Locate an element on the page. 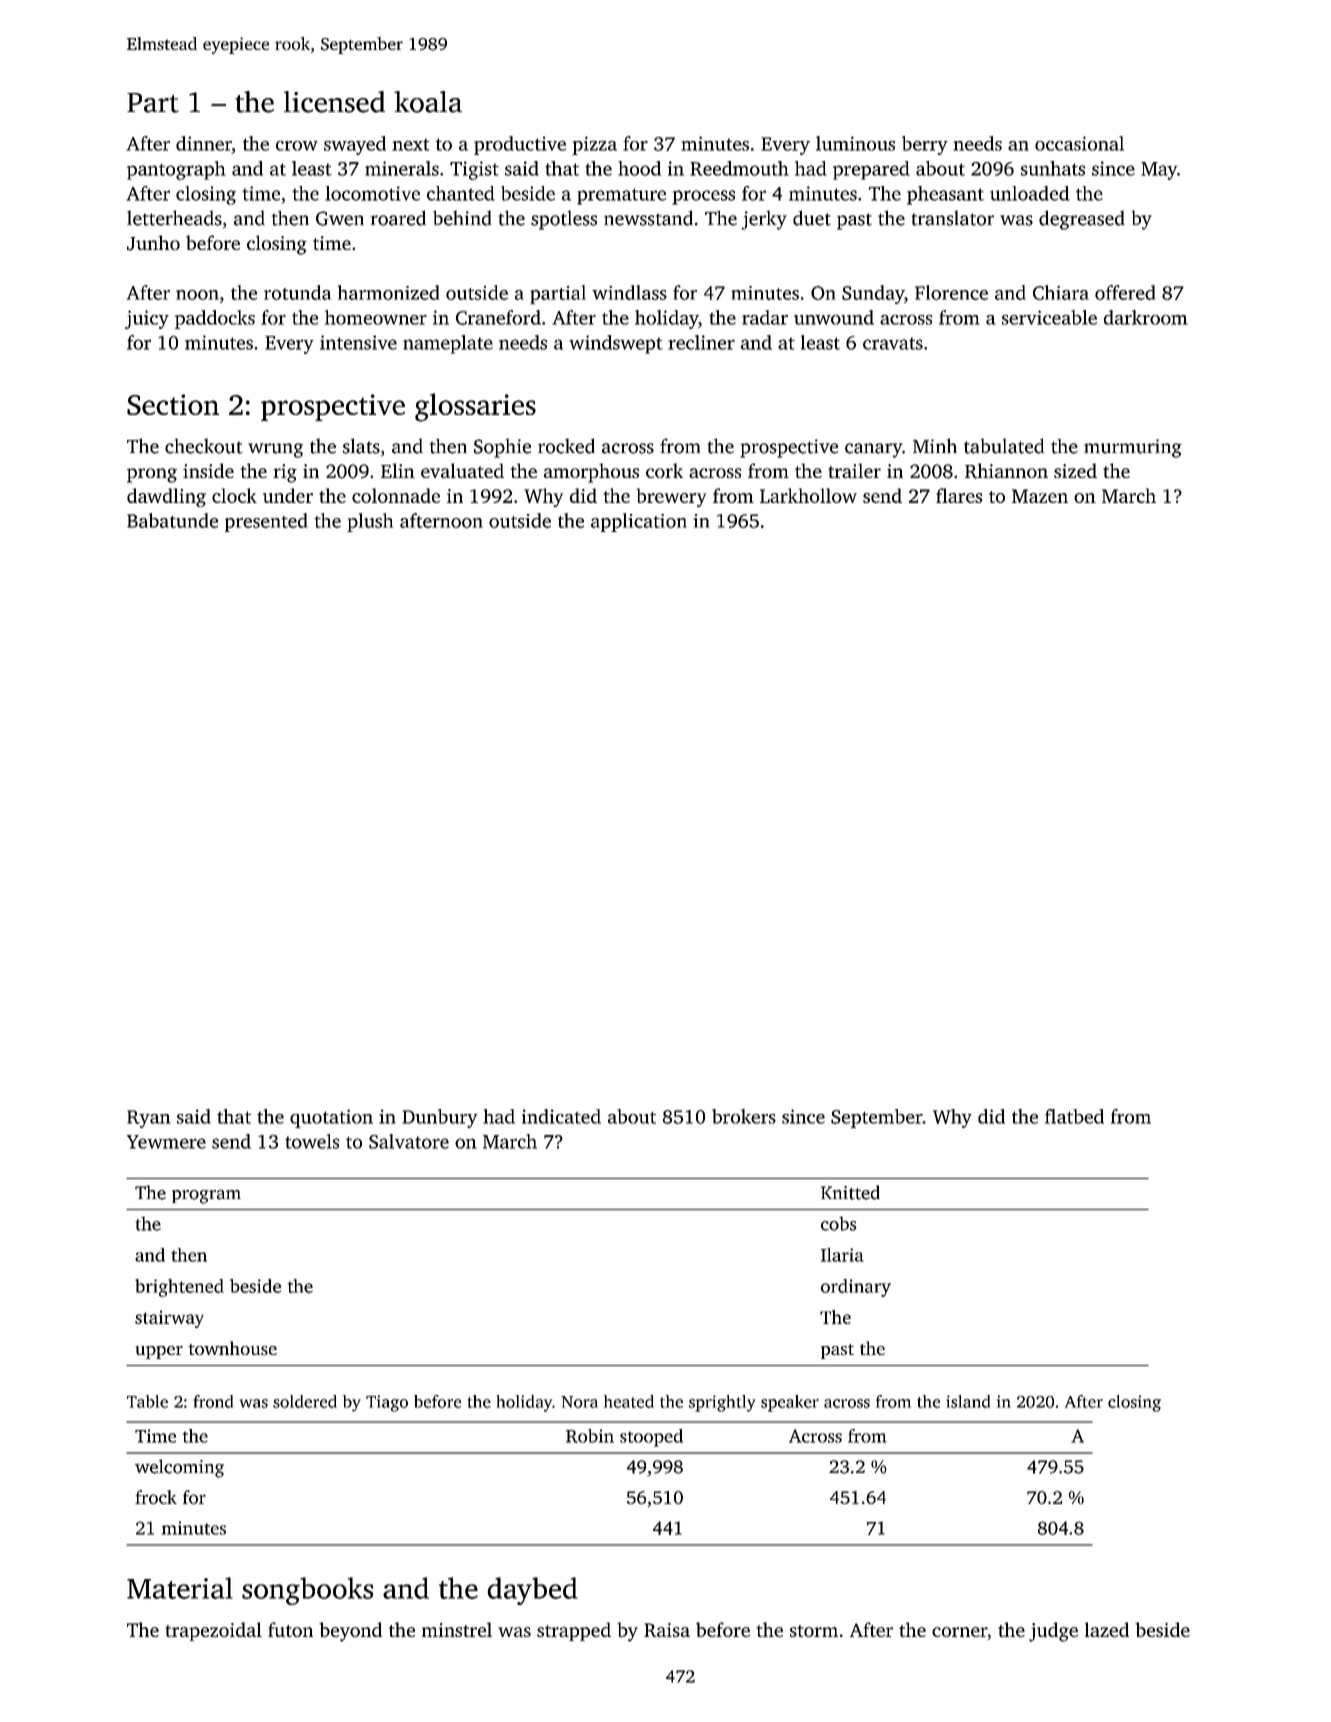 This page has width=1331, height=1722. Ryan is located at coordinates (149, 1119).
